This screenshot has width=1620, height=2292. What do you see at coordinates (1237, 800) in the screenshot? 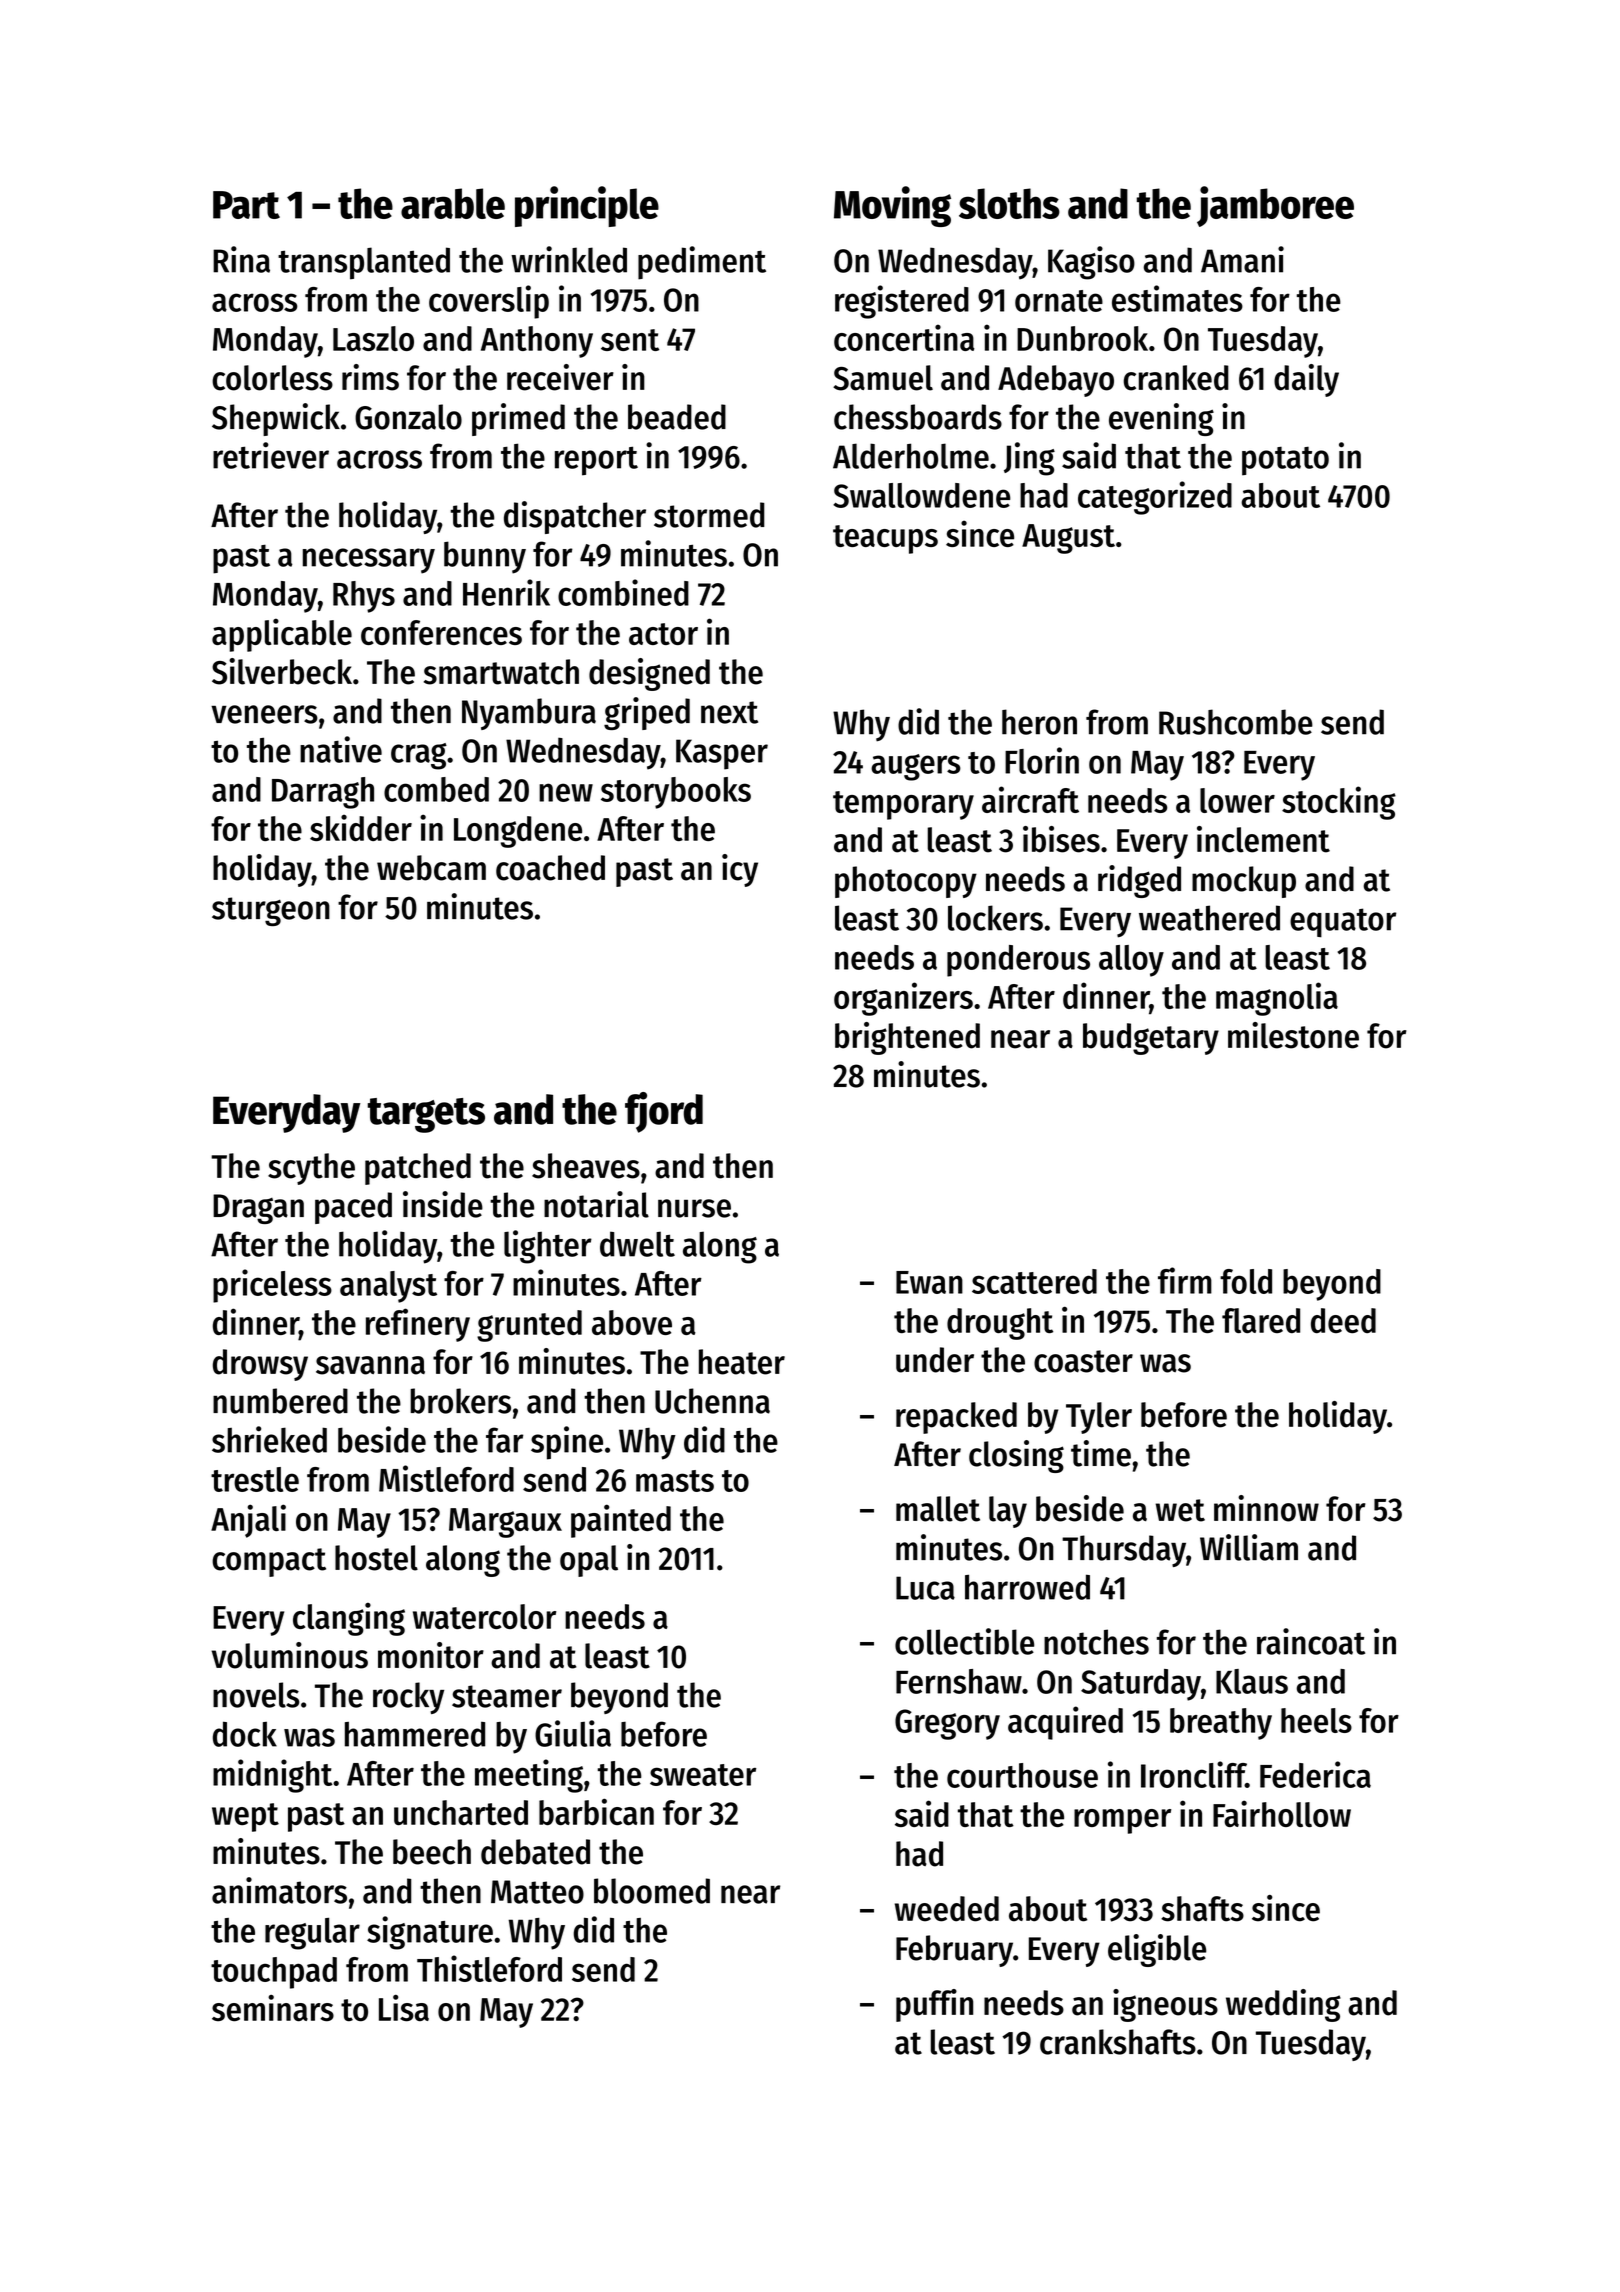
I see `lower` at bounding box center [1237, 800].
